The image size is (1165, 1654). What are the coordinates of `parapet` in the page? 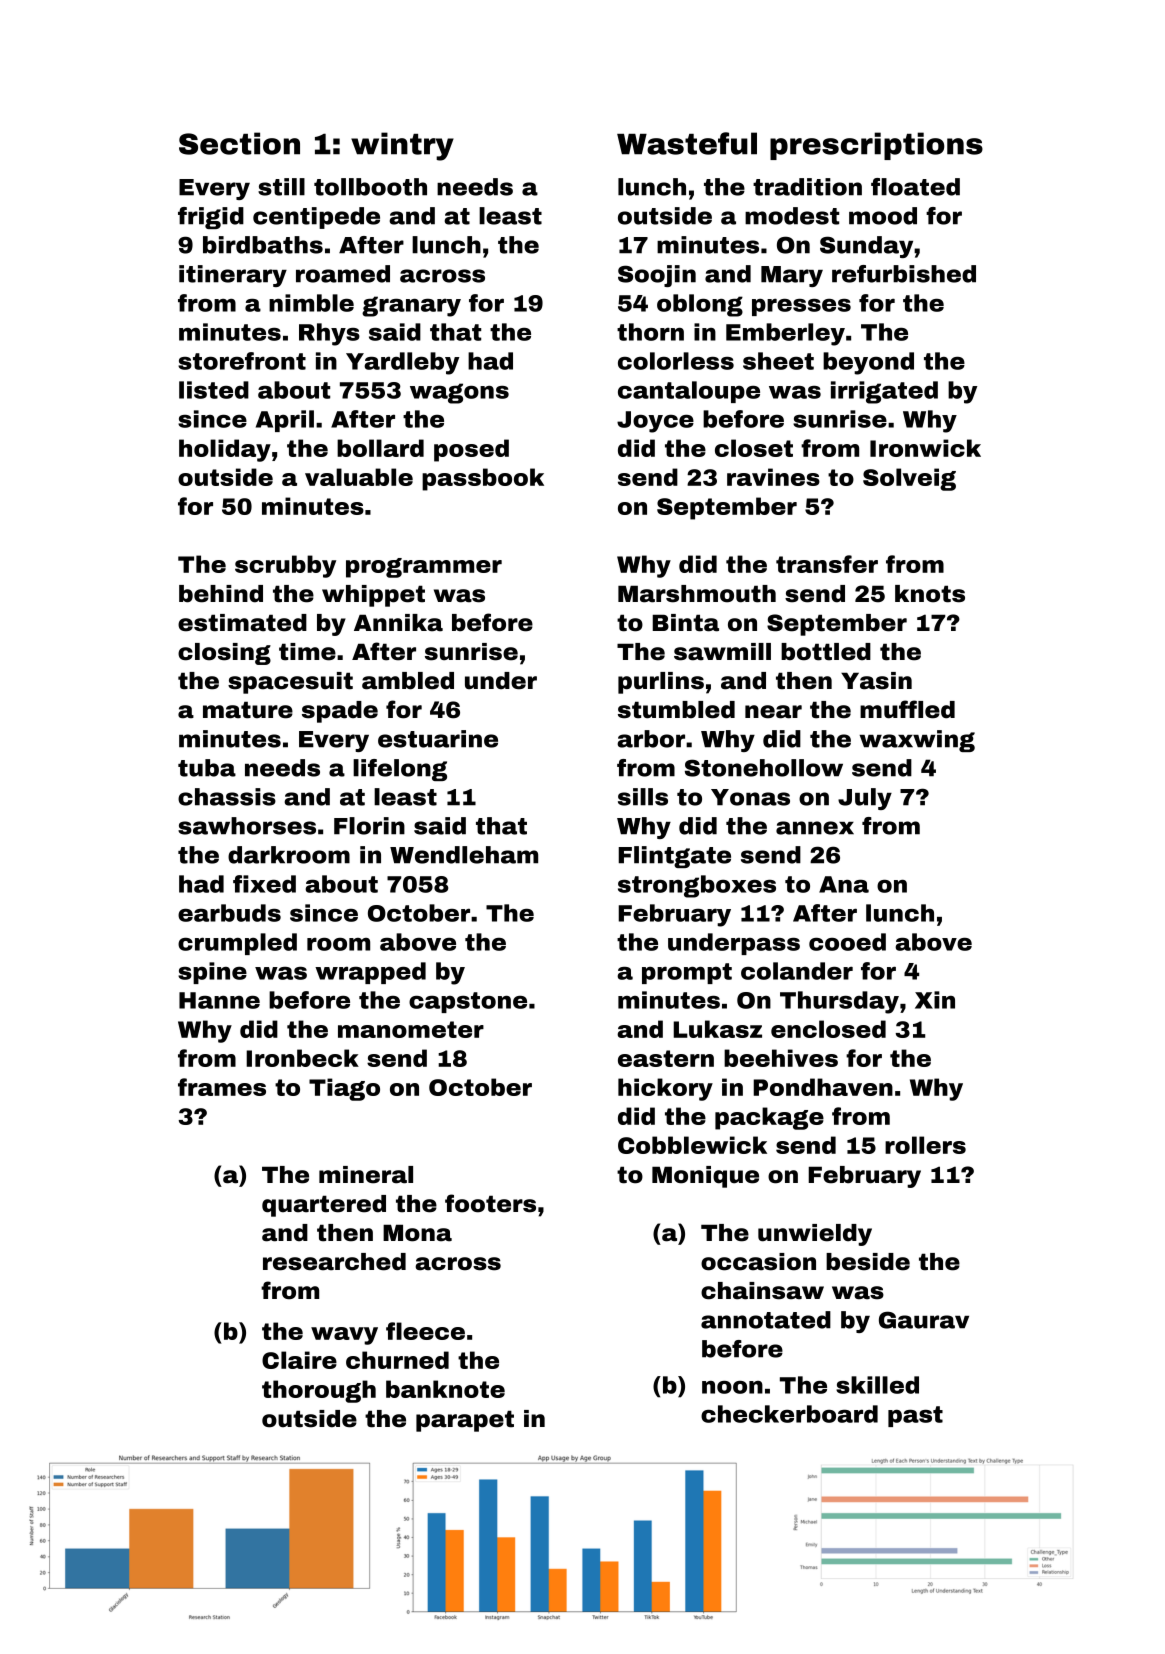 It's located at (465, 1421).
